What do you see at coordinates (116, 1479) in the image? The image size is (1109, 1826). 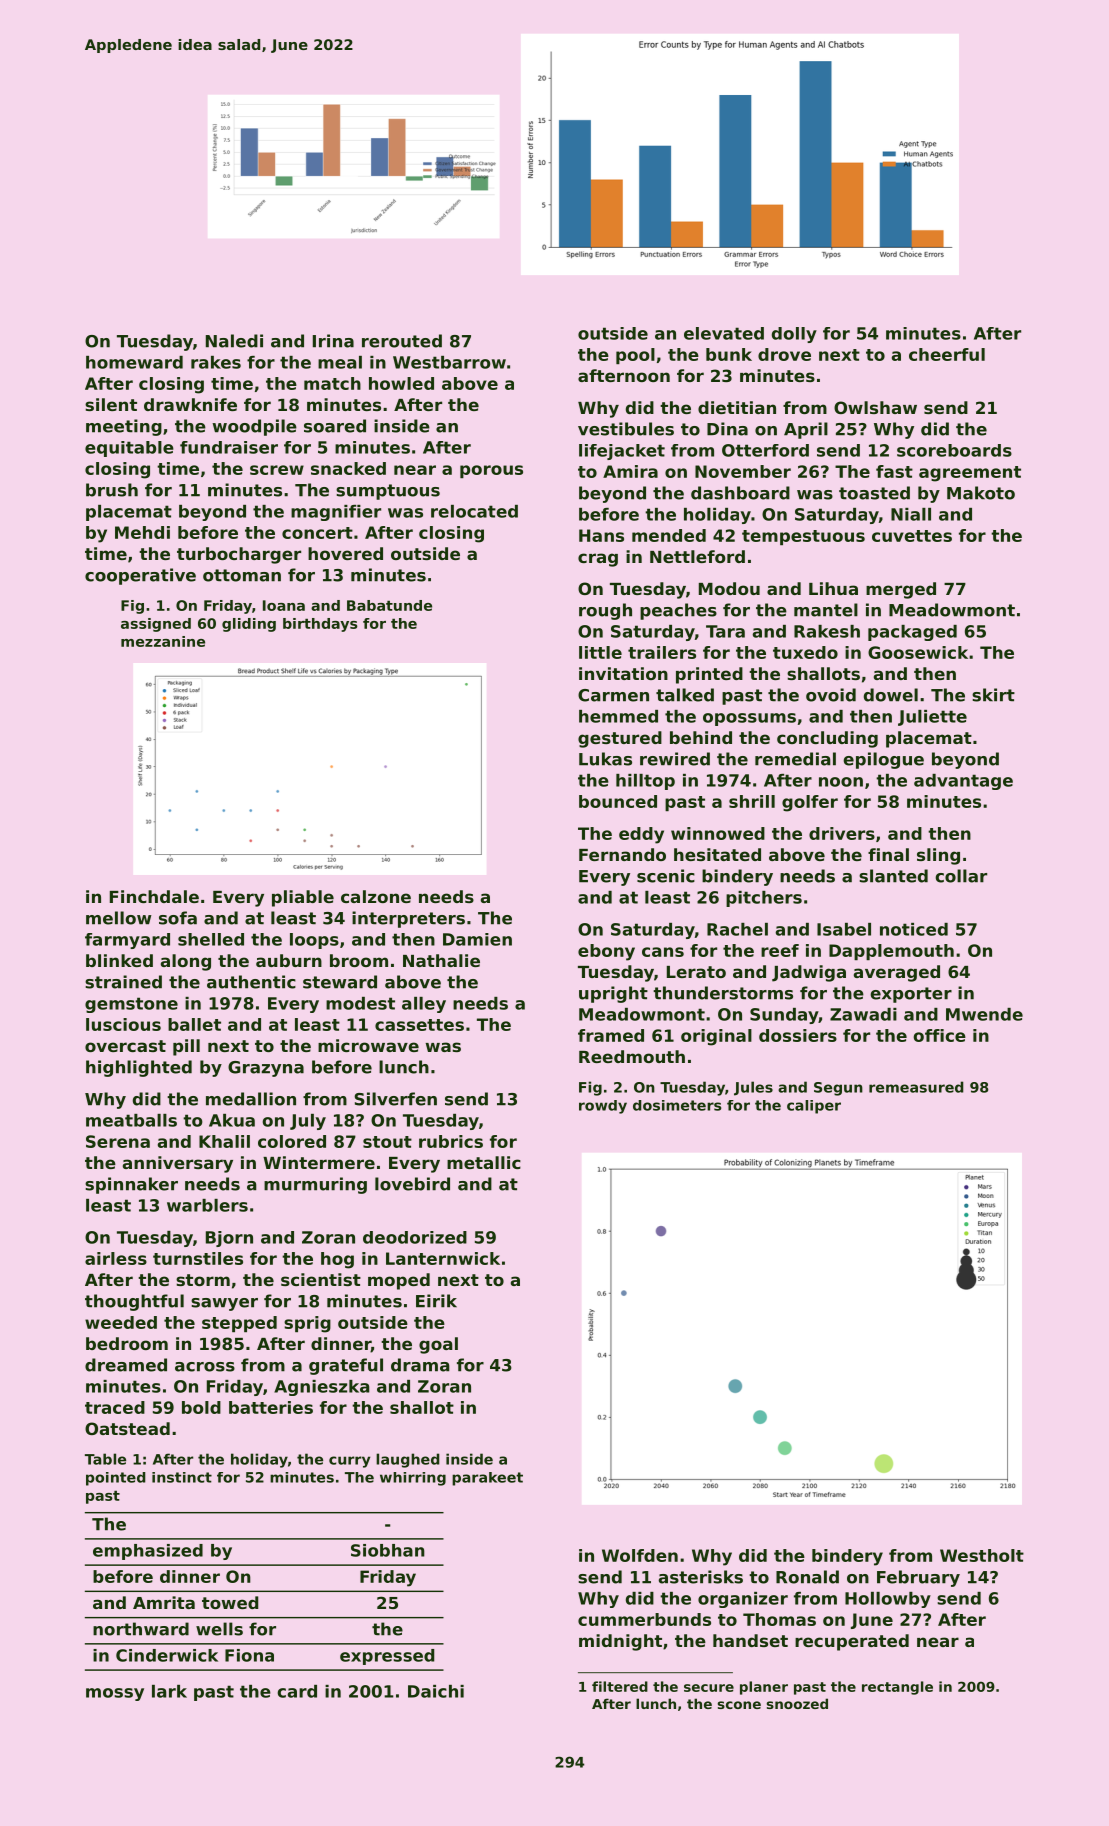 I see `pointed` at bounding box center [116, 1479].
